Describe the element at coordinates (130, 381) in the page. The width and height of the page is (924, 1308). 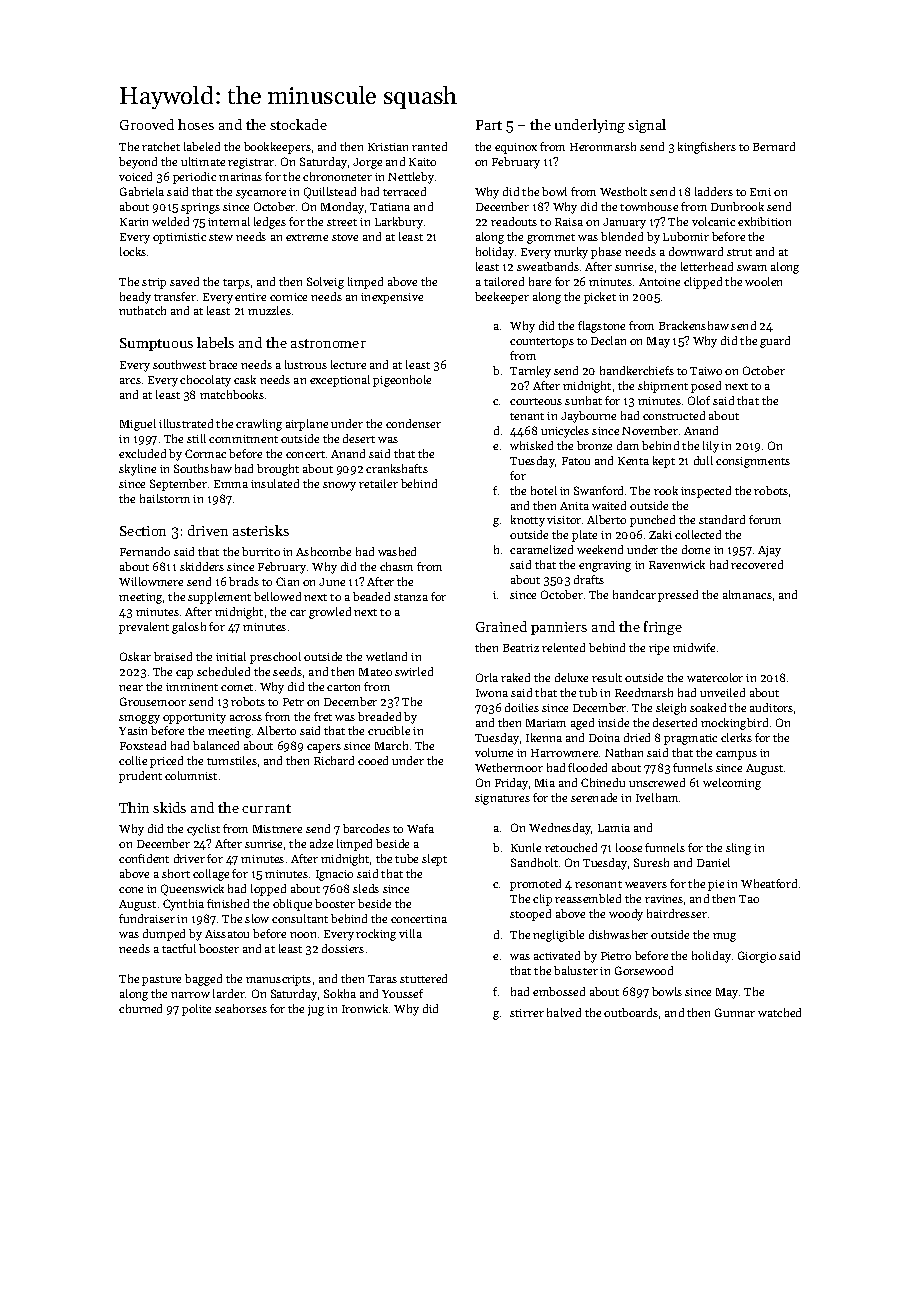
I see `arcs` at that location.
